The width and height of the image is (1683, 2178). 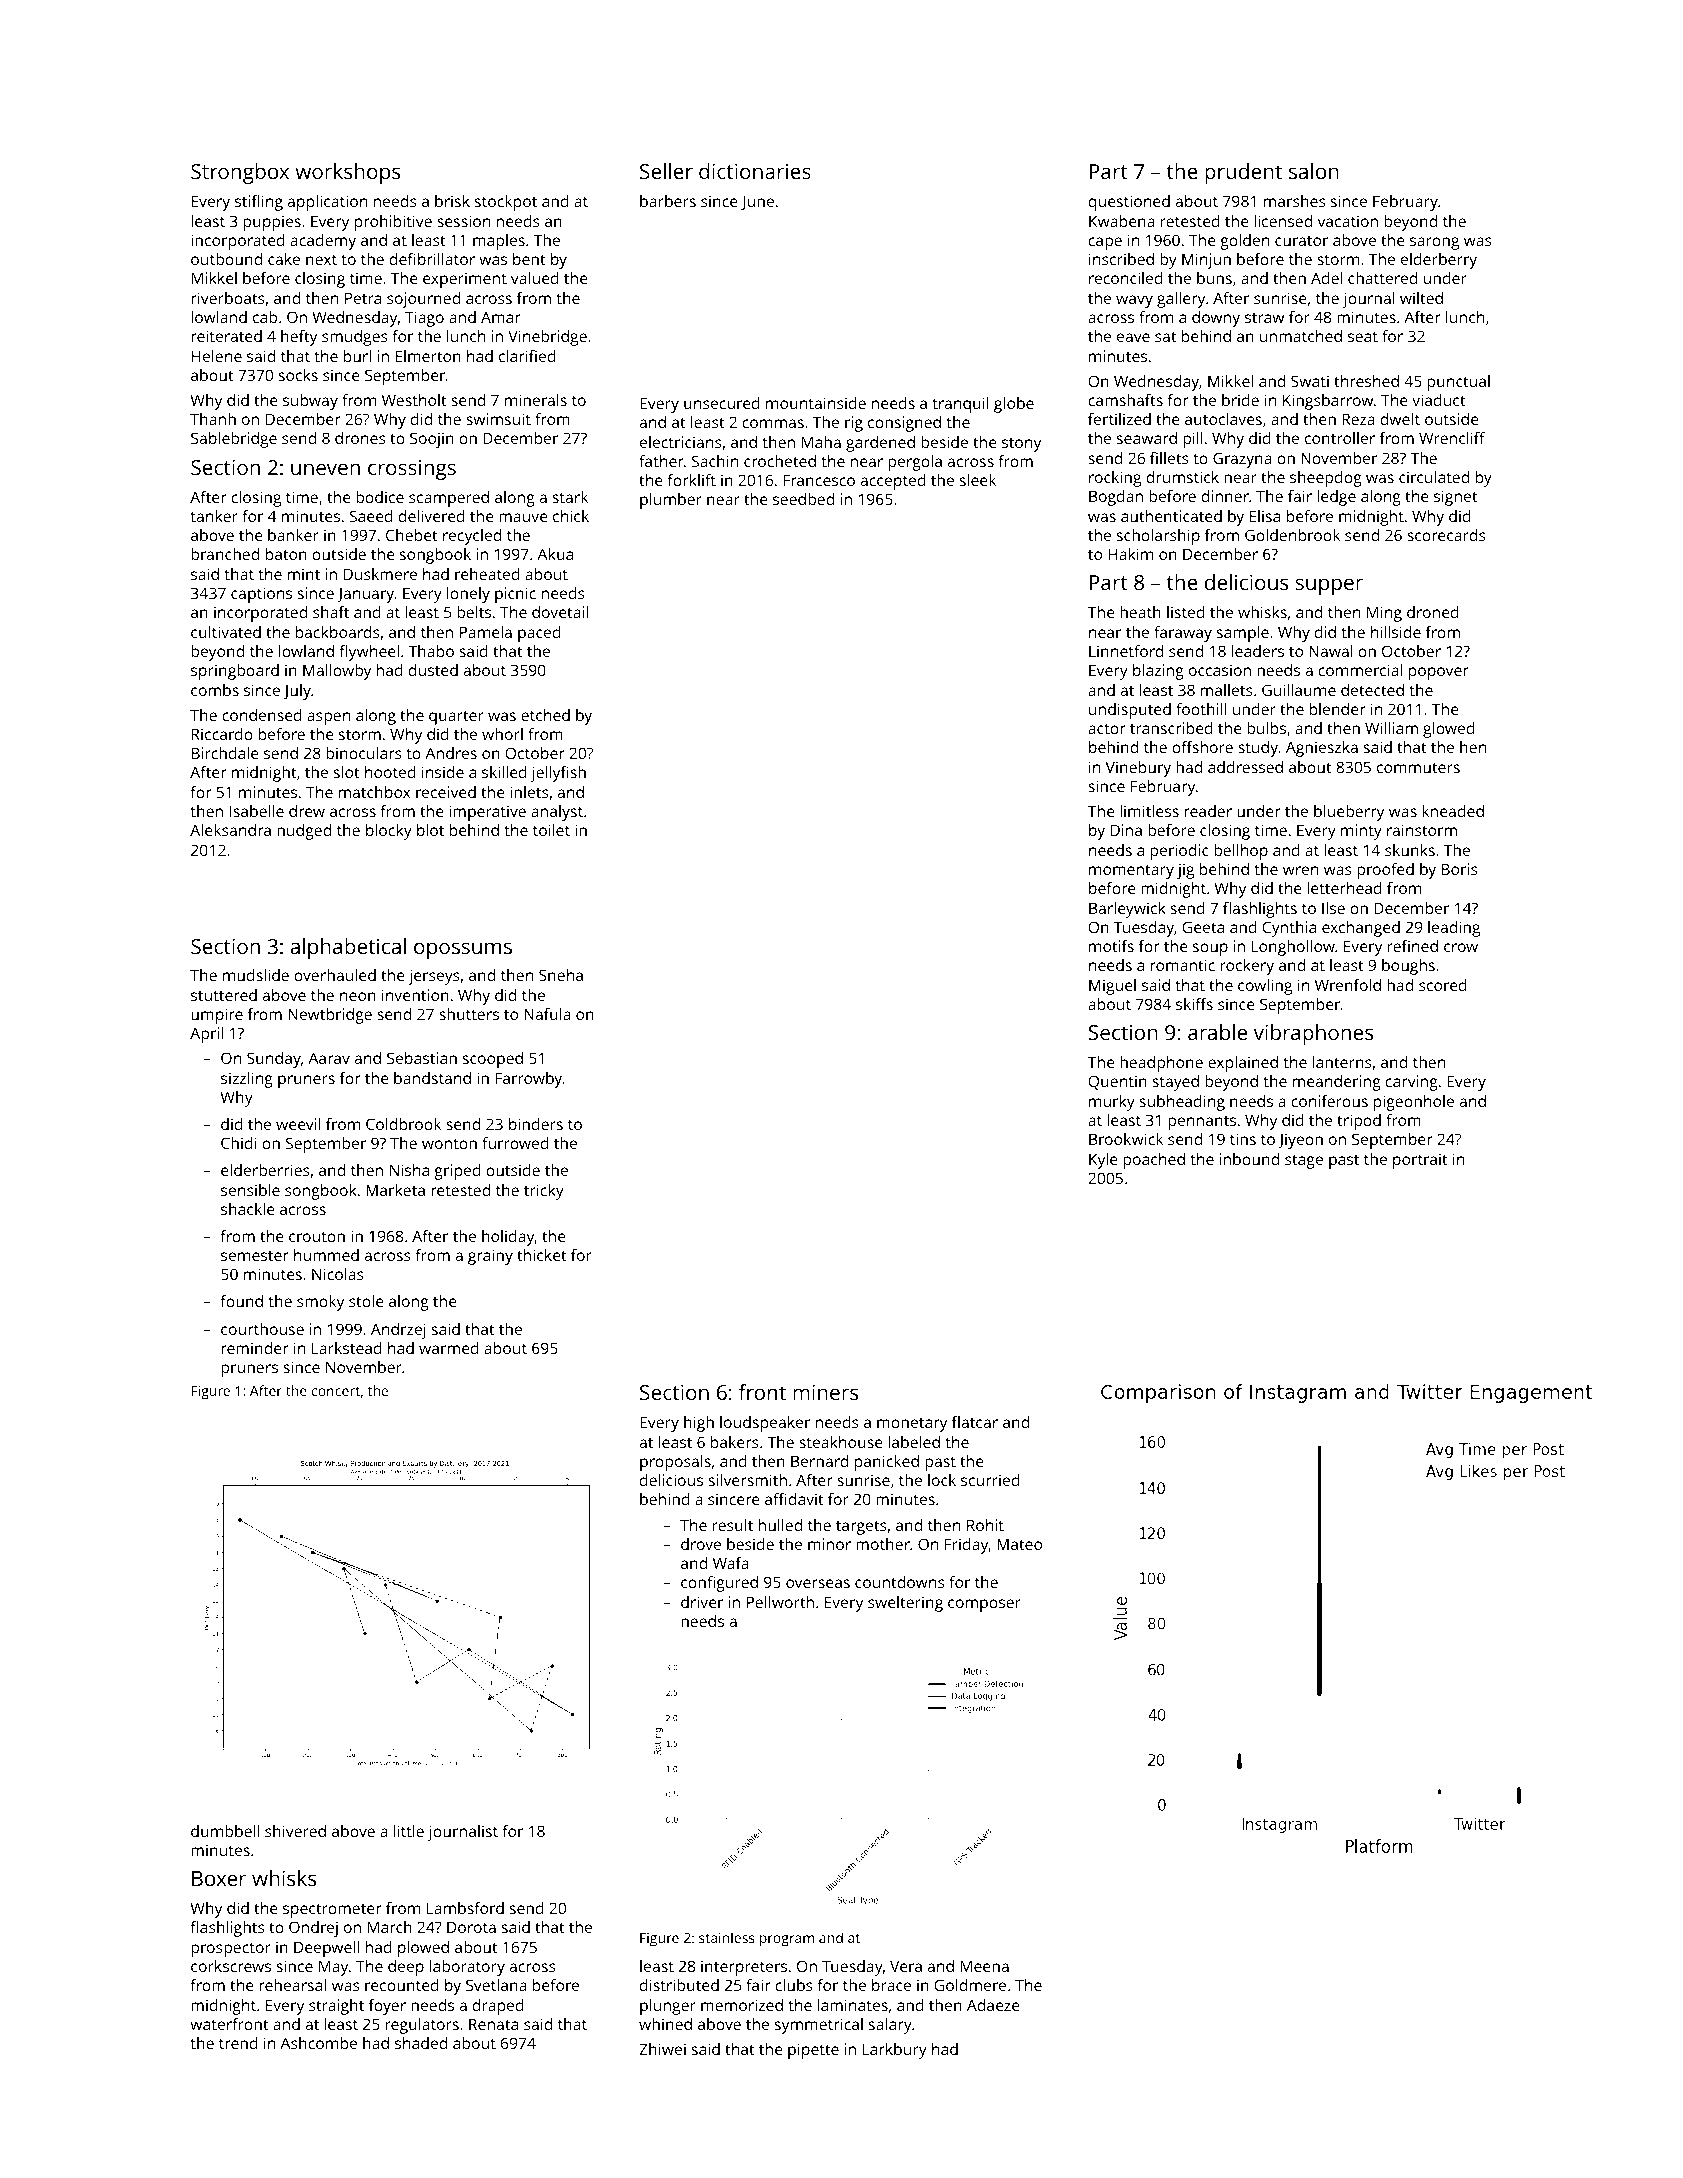 I want to click on foyer, so click(x=387, y=2007).
